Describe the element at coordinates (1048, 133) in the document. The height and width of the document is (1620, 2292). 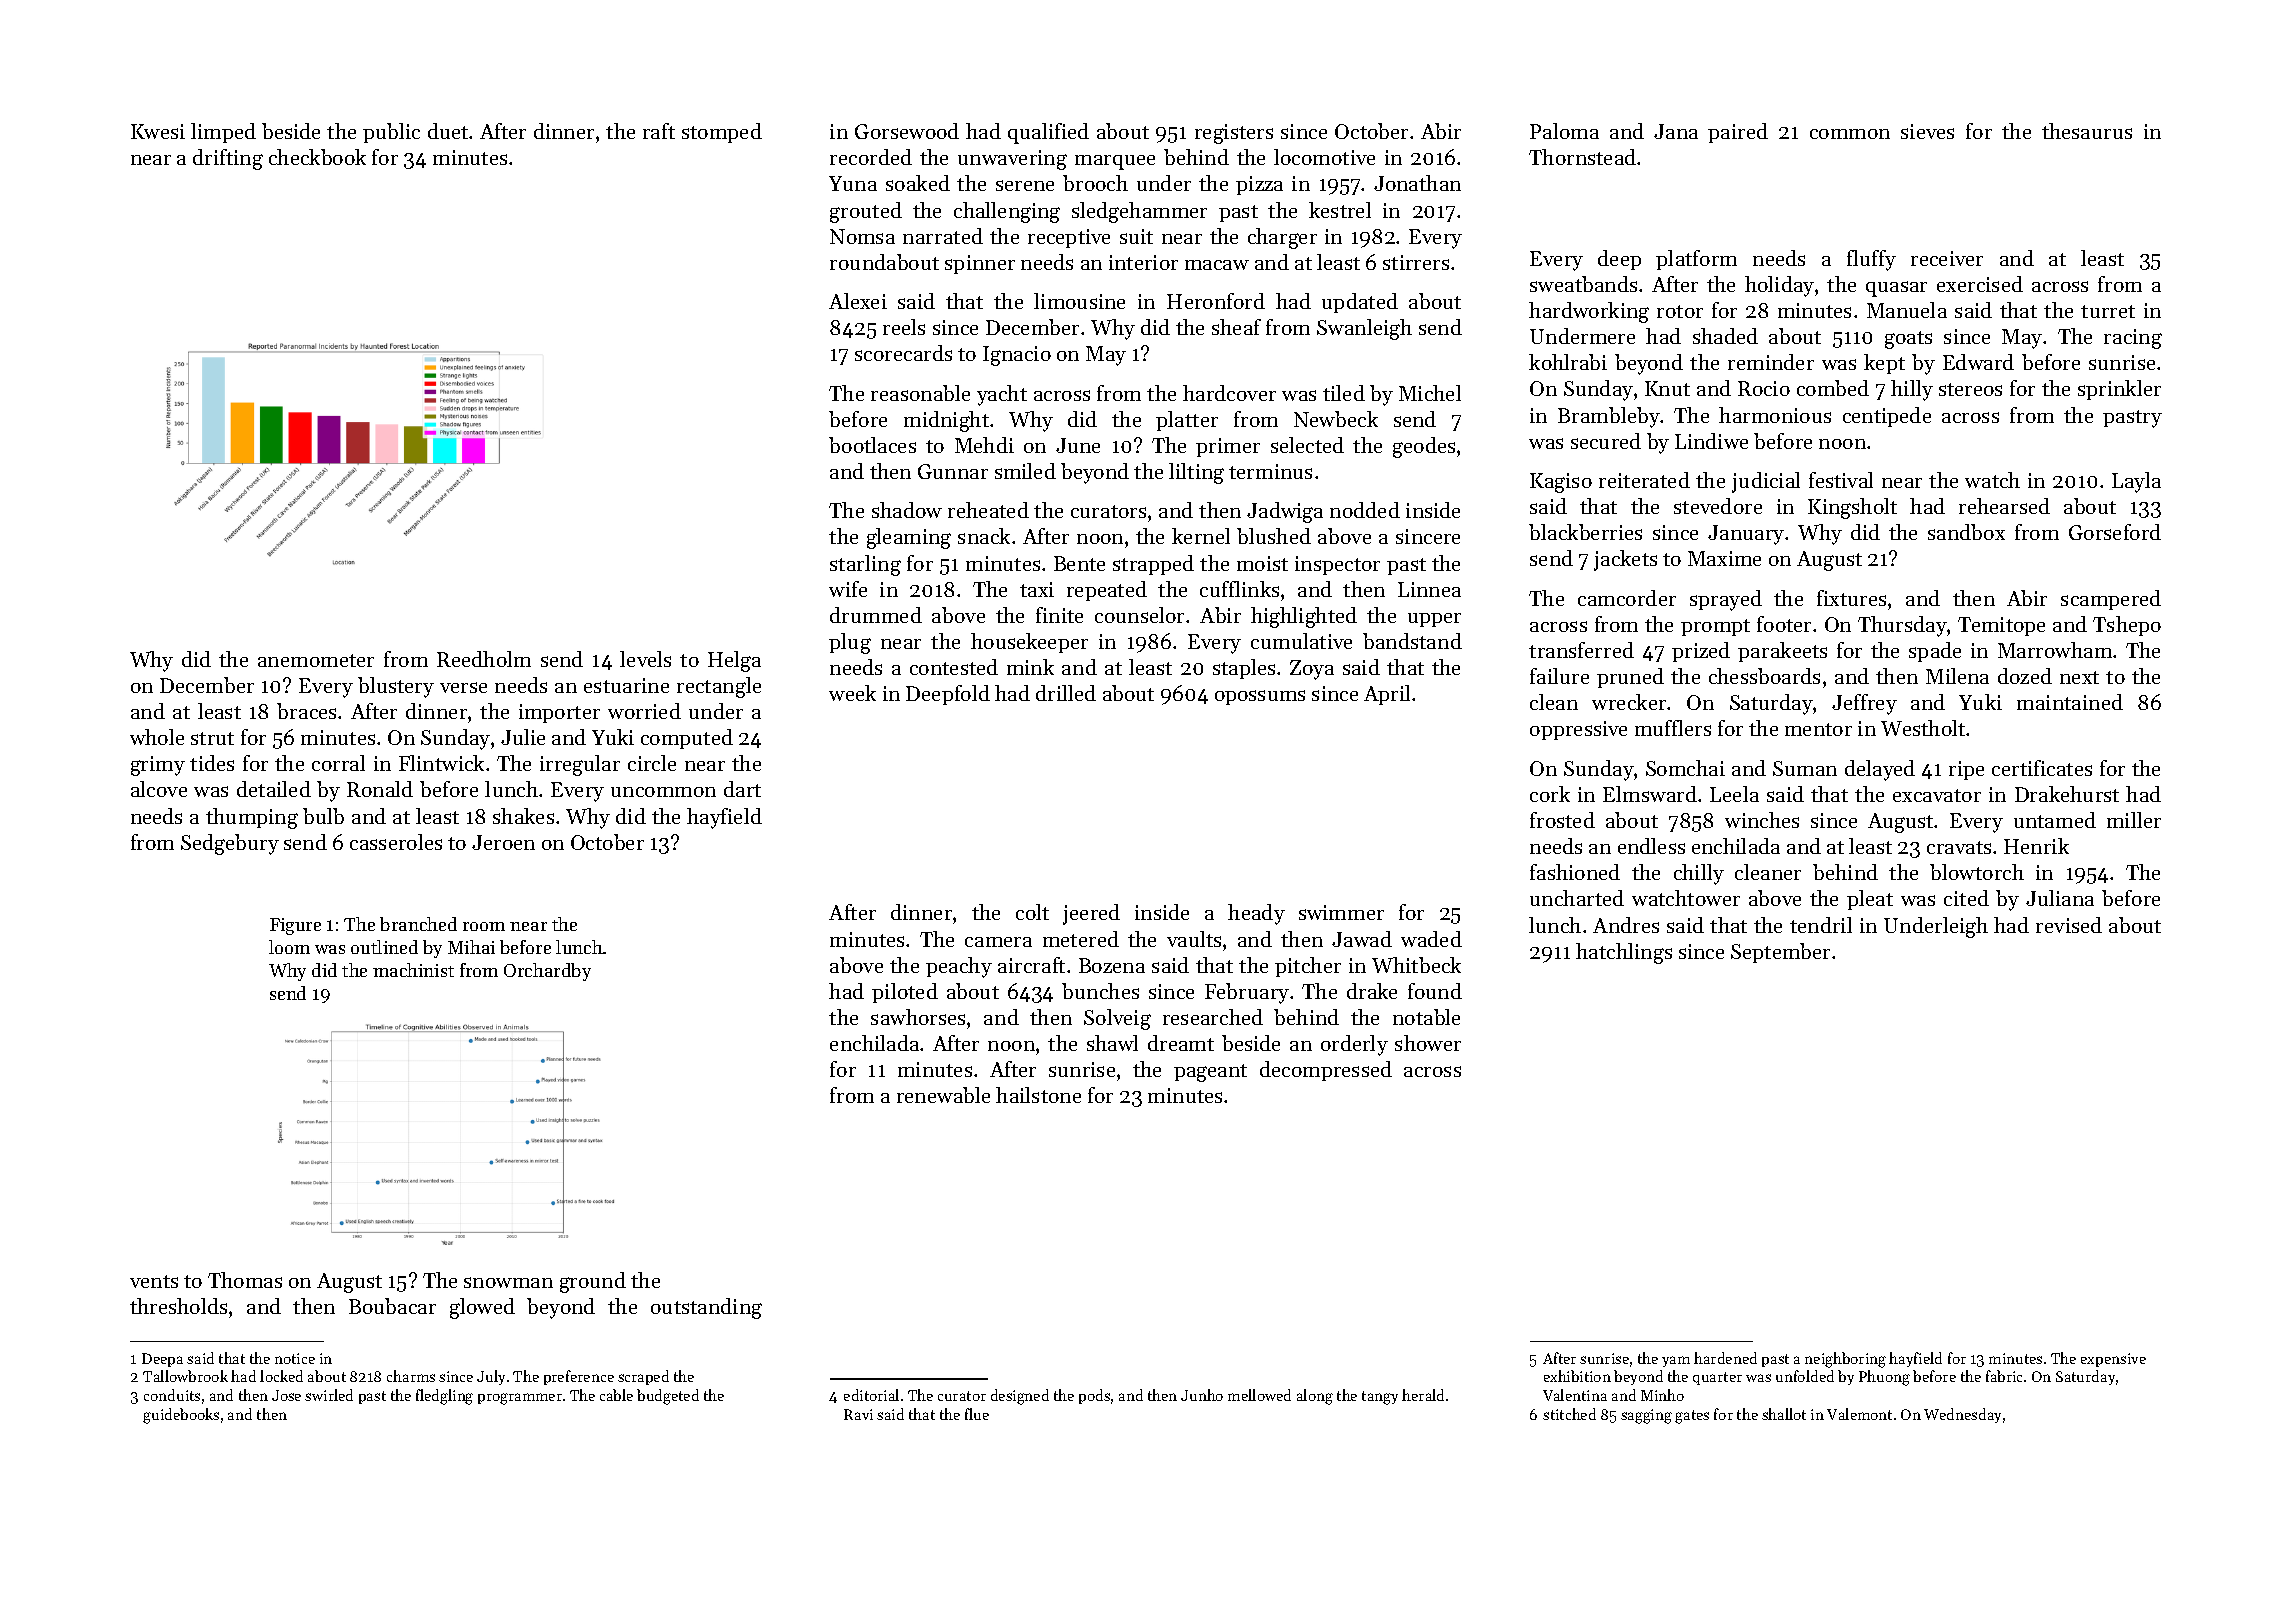
I see `qualified` at that location.
